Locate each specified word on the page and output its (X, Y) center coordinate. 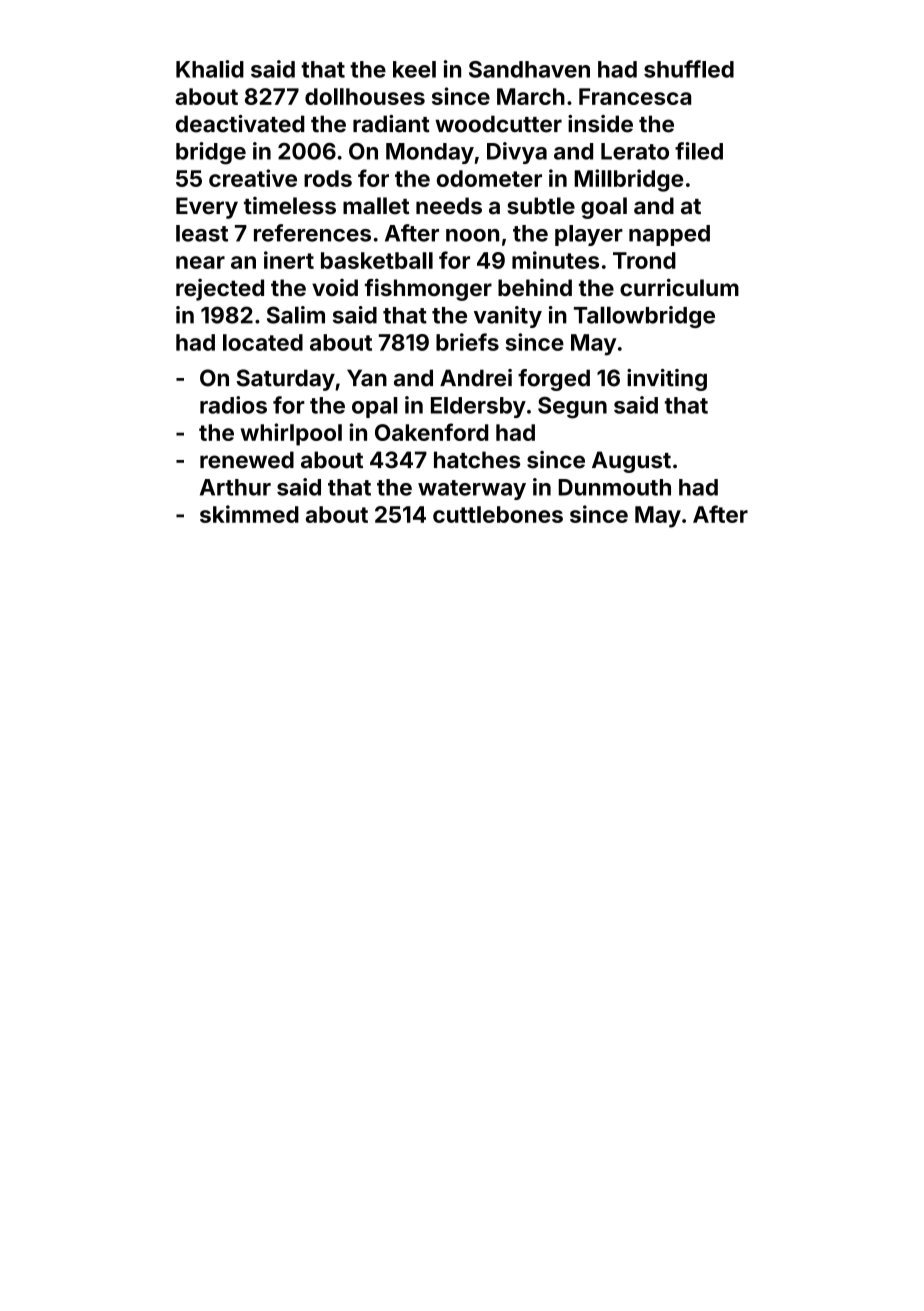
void (335, 287)
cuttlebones (498, 514)
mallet (376, 206)
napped (669, 235)
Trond (644, 260)
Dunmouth (614, 487)
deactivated (240, 124)
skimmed (249, 514)
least (202, 233)
